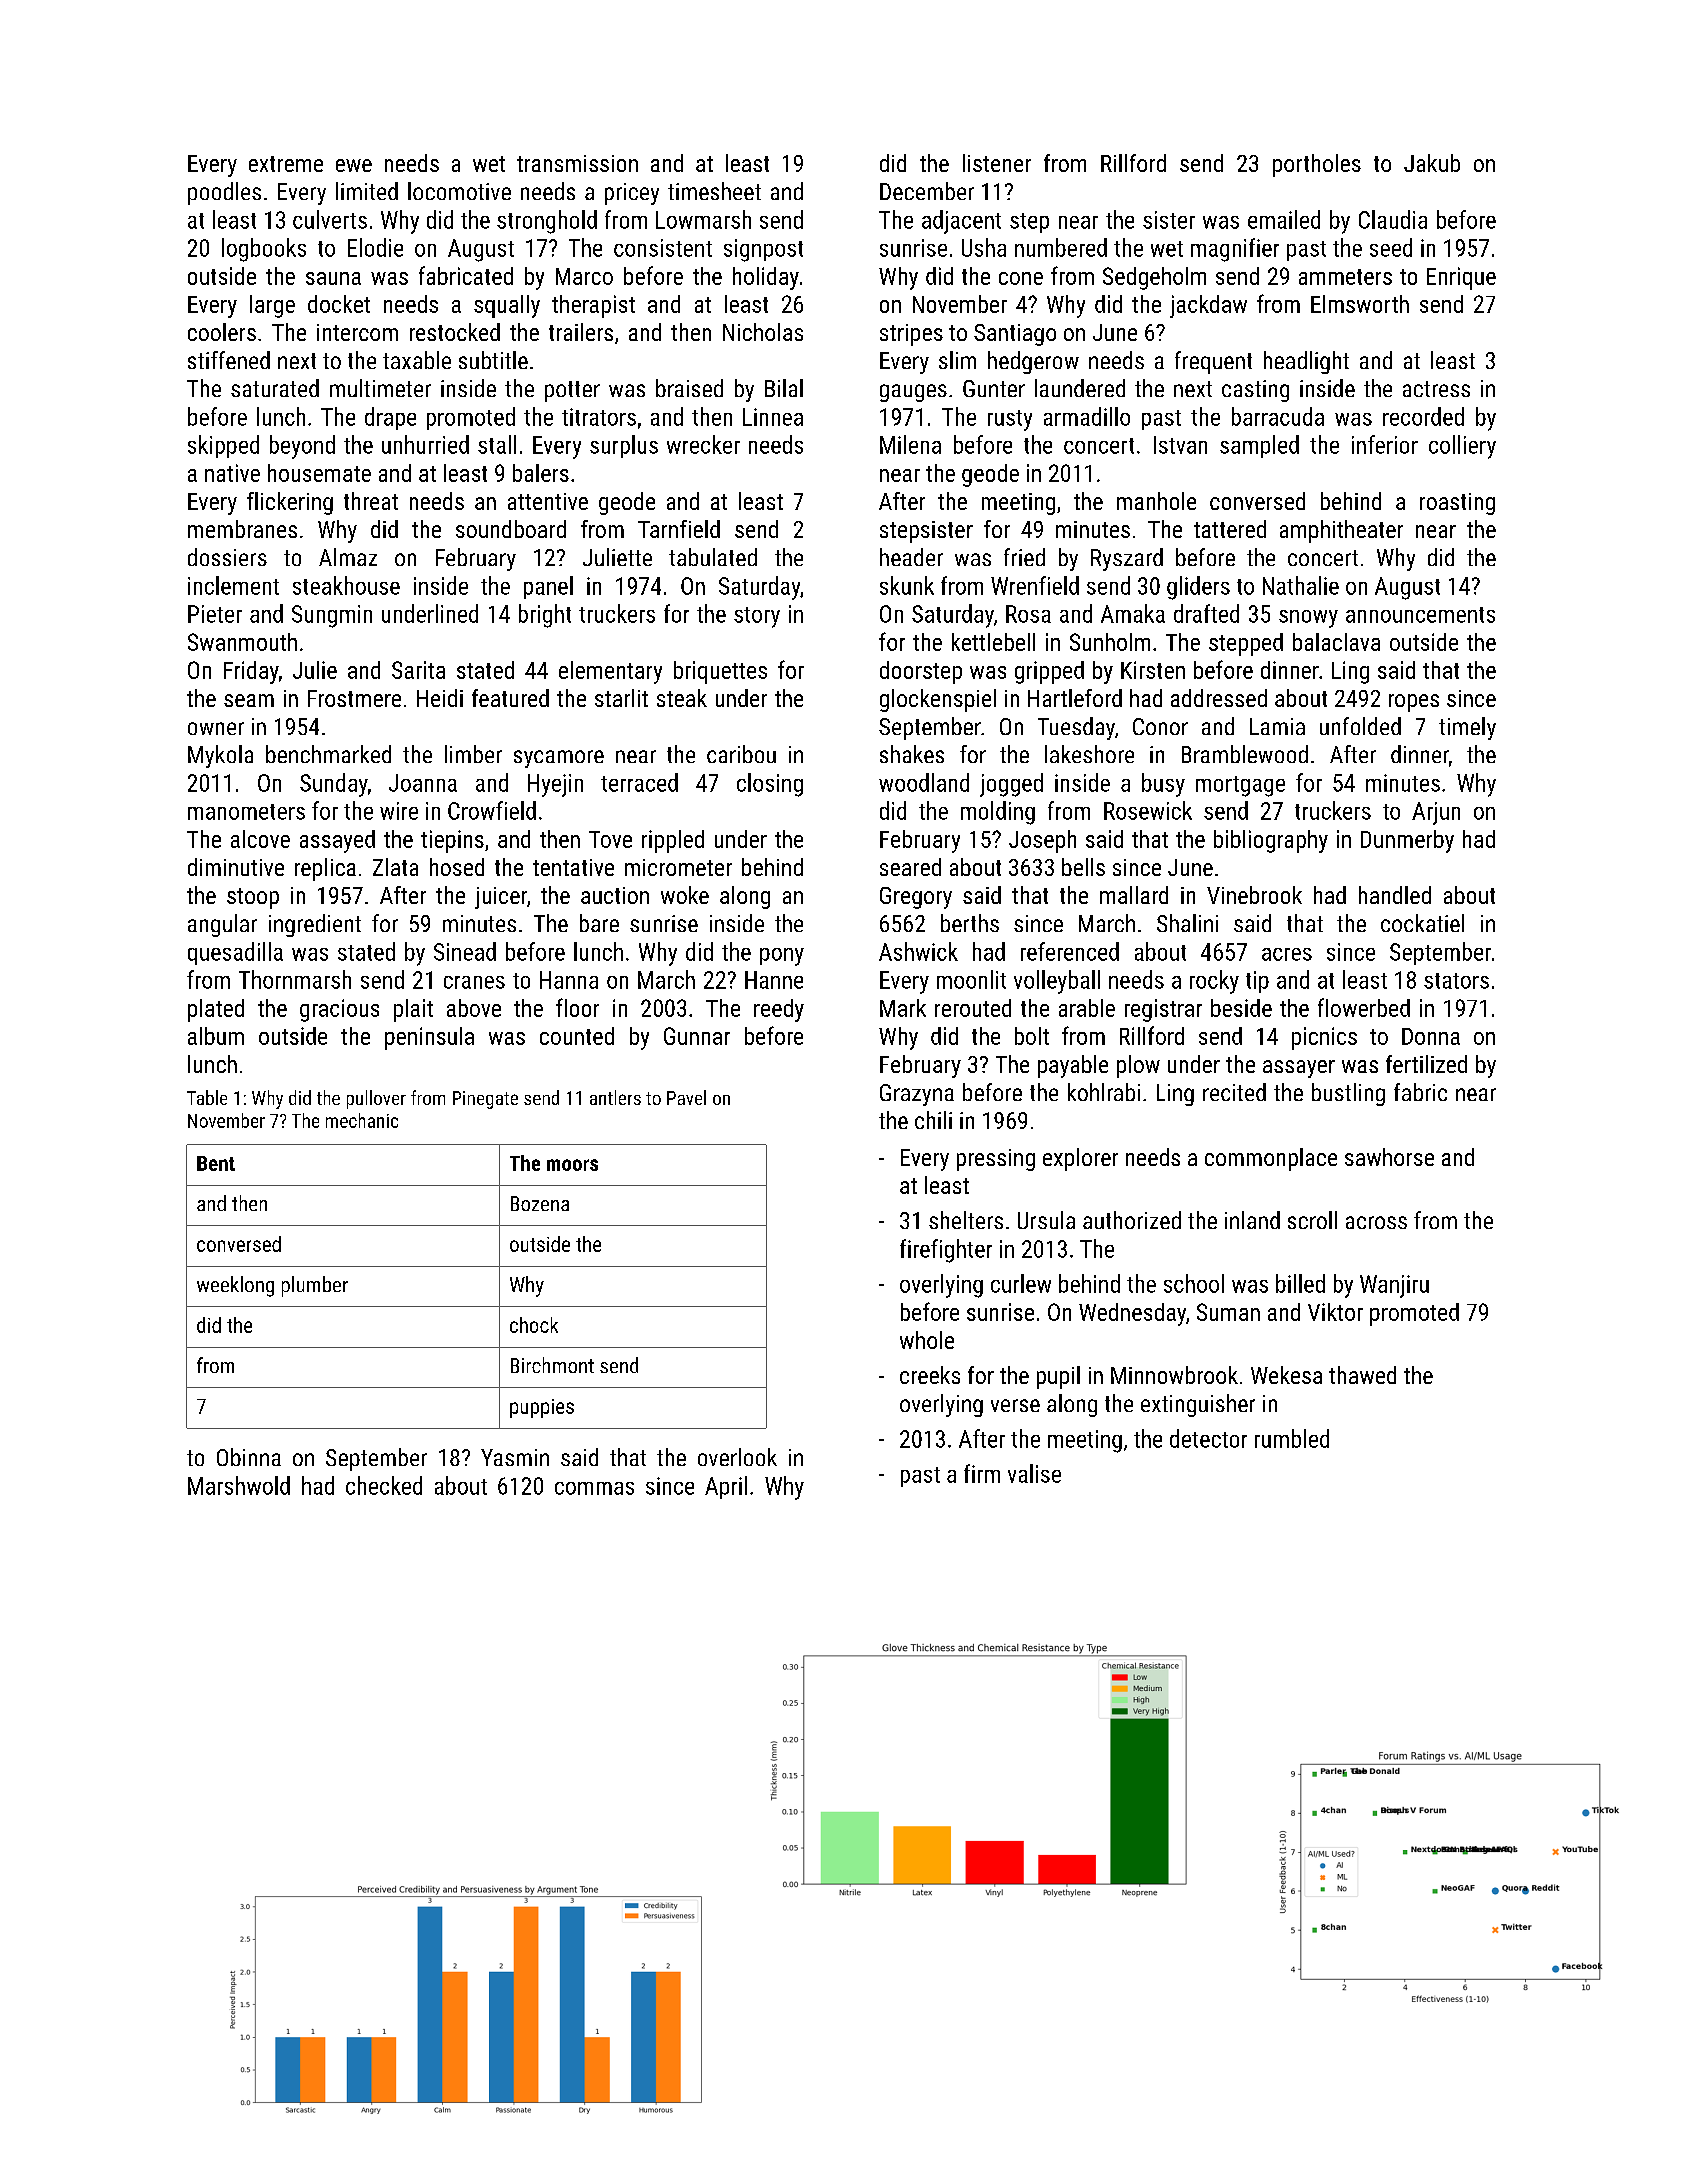 This page has width=1683, height=2178. What do you see at coordinates (534, 1325) in the page?
I see `chock` at bounding box center [534, 1325].
